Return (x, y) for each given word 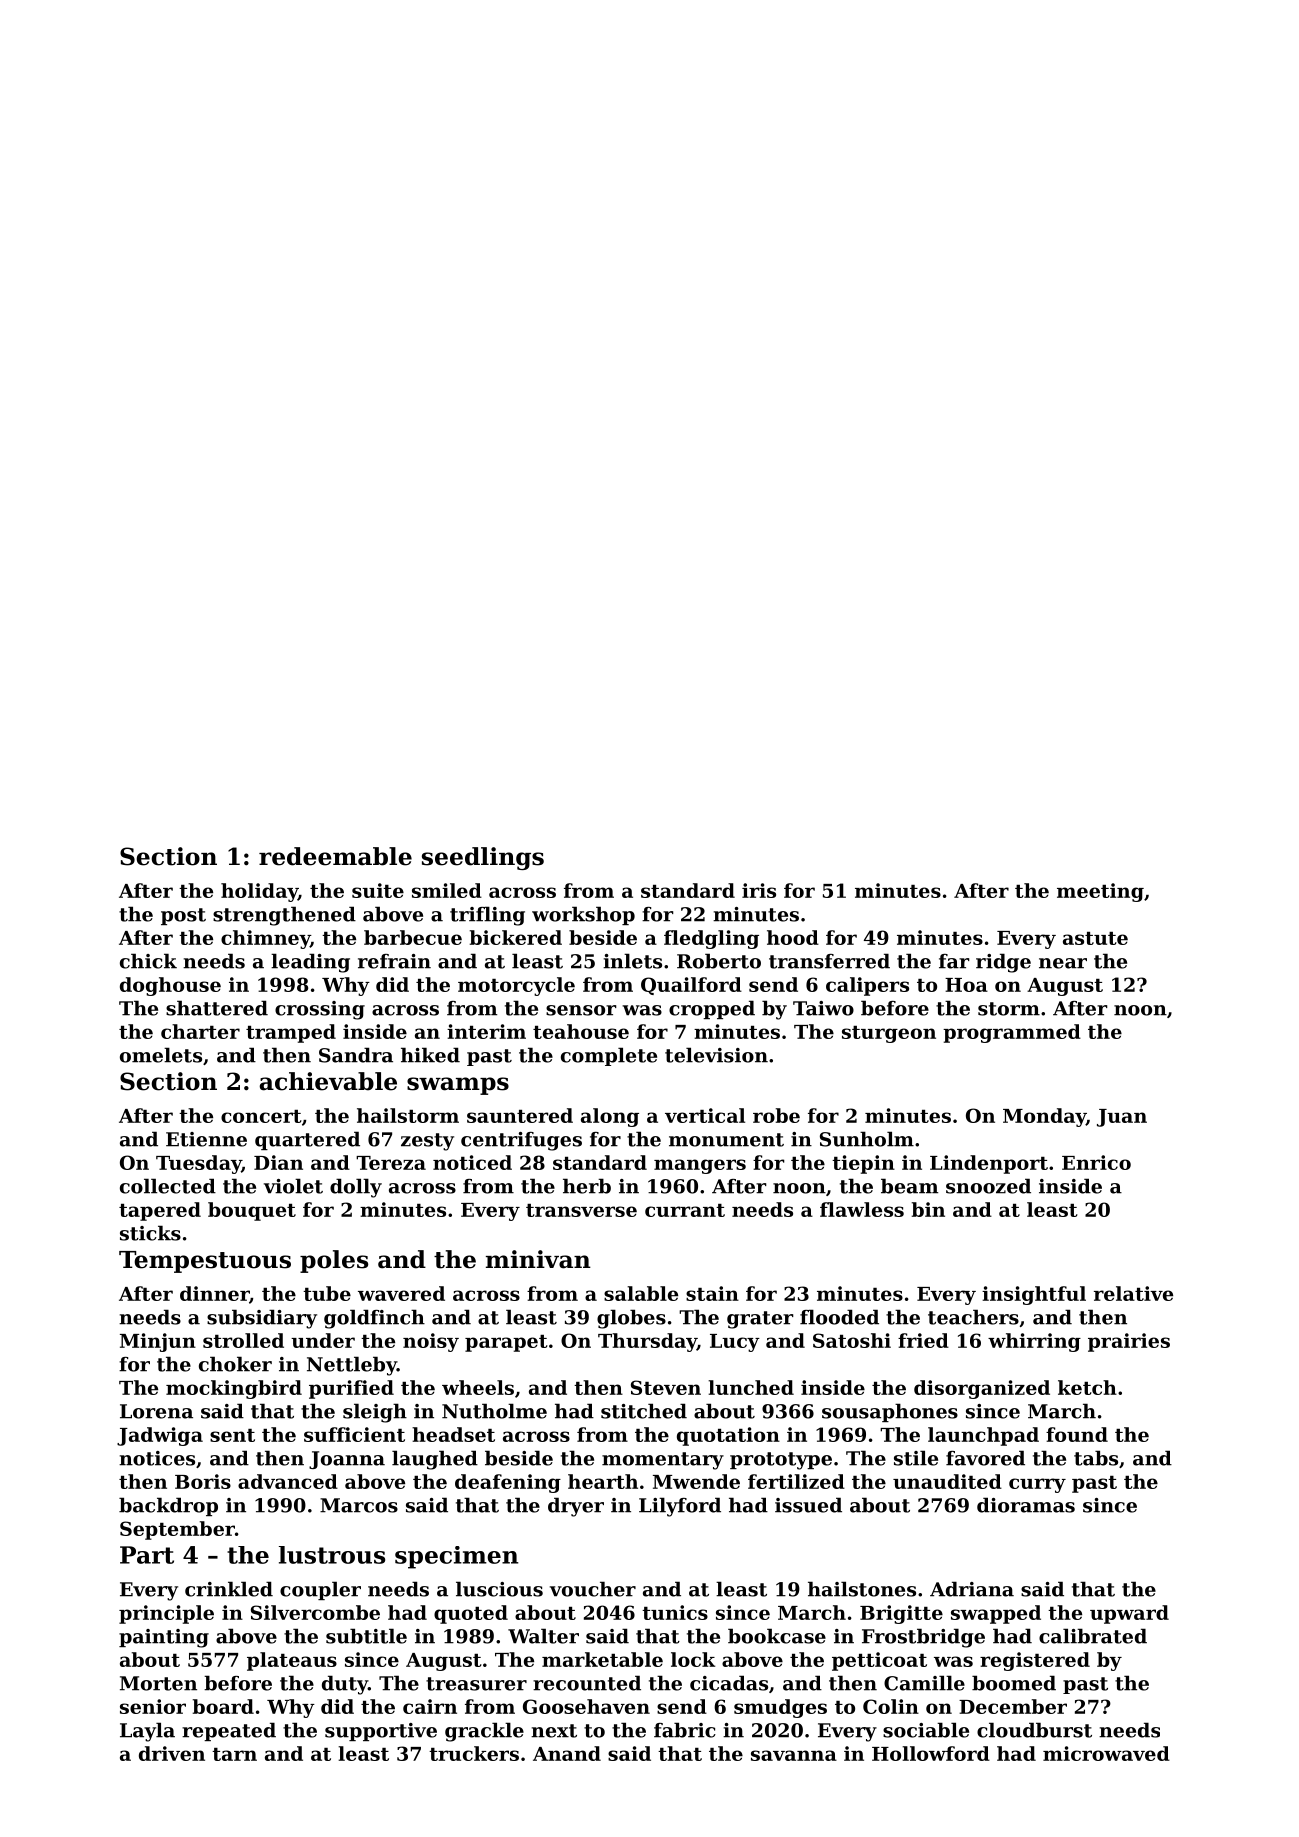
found (1077, 1434)
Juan (1122, 1118)
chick (148, 961)
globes (631, 1319)
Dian (278, 1162)
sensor (581, 1010)
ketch (1087, 1387)
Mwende (696, 1481)
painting (164, 1638)
